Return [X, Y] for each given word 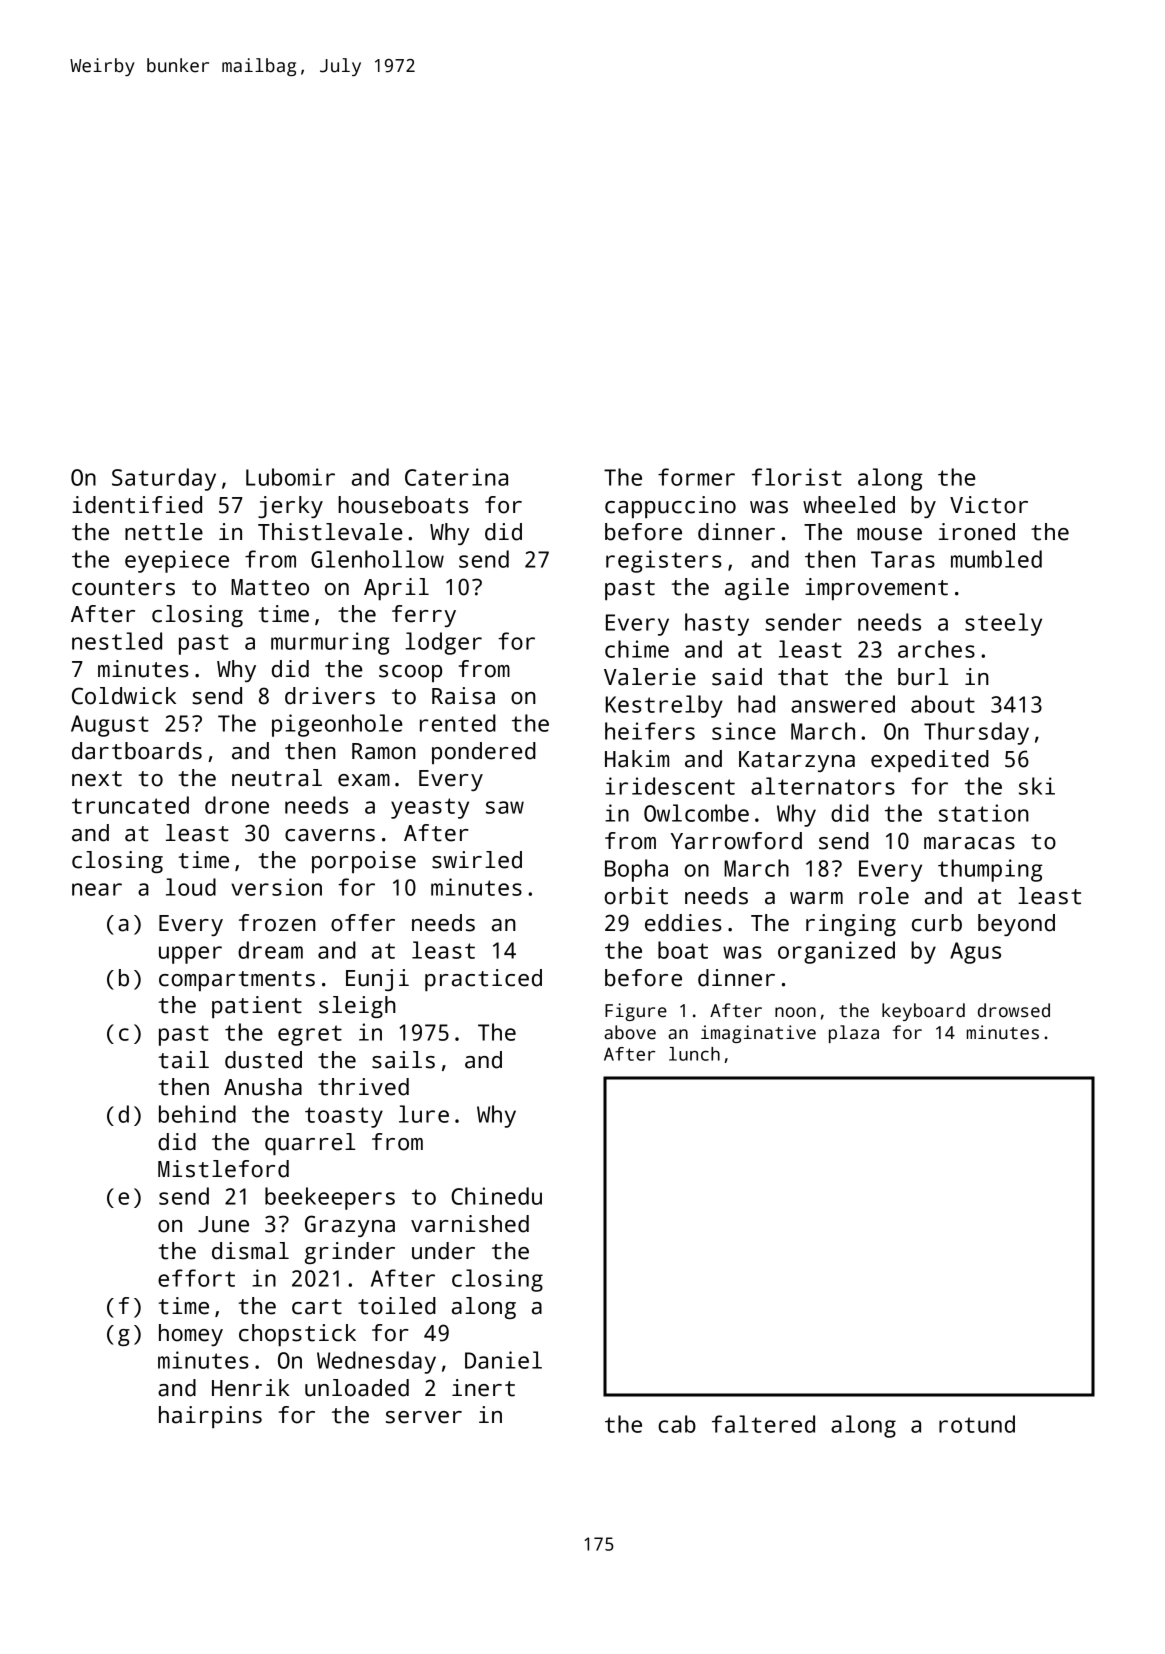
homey [191, 1335]
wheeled [849, 505]
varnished [470, 1224]
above [630, 1032]
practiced [483, 980]
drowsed [1014, 1010]
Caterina [456, 477]
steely [1003, 624]
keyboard [923, 1012]
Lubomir [290, 477]
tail [183, 1060]
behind [197, 1114]
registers [664, 561]
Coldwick [124, 696]
